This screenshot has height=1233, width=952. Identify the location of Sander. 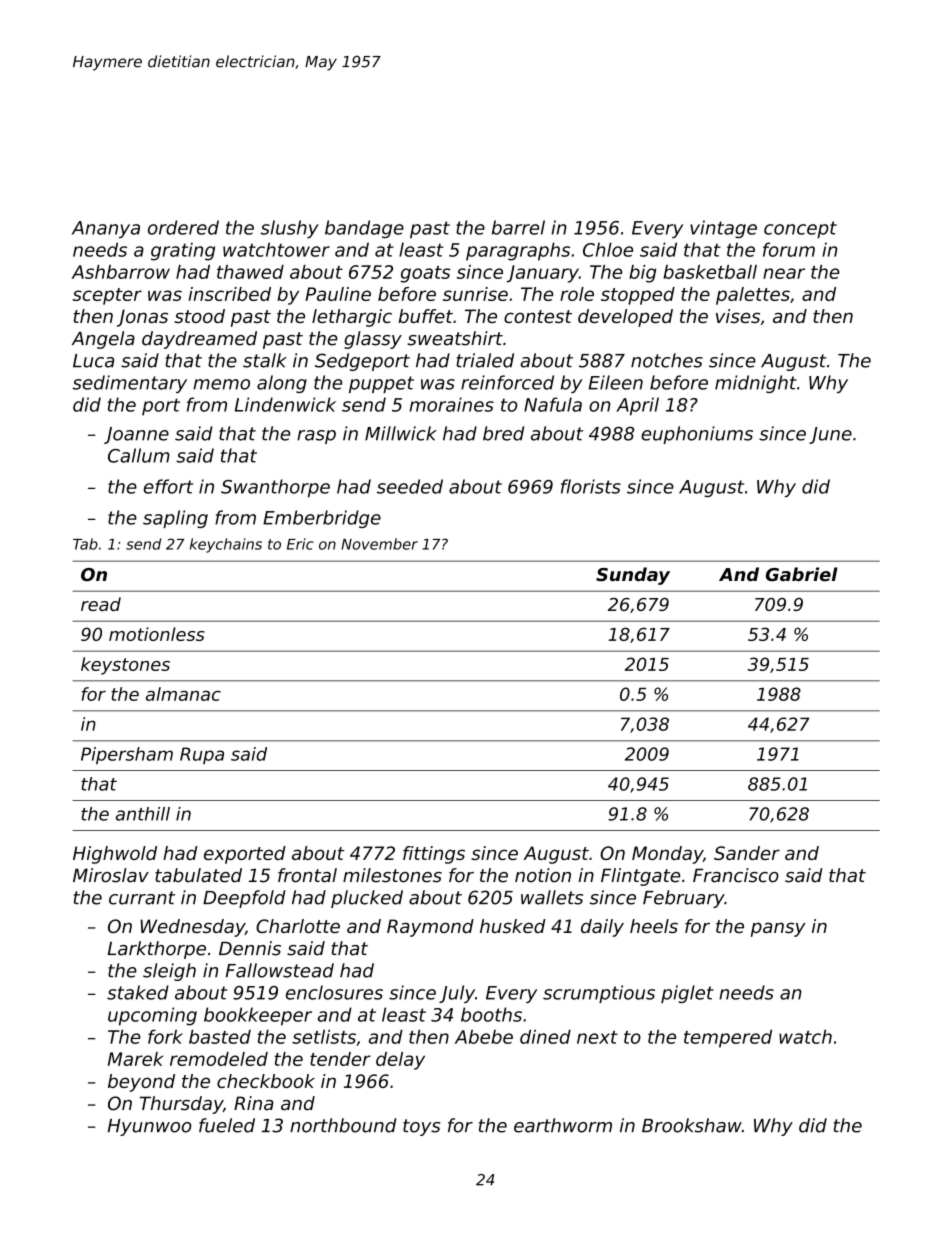
(747, 853).
